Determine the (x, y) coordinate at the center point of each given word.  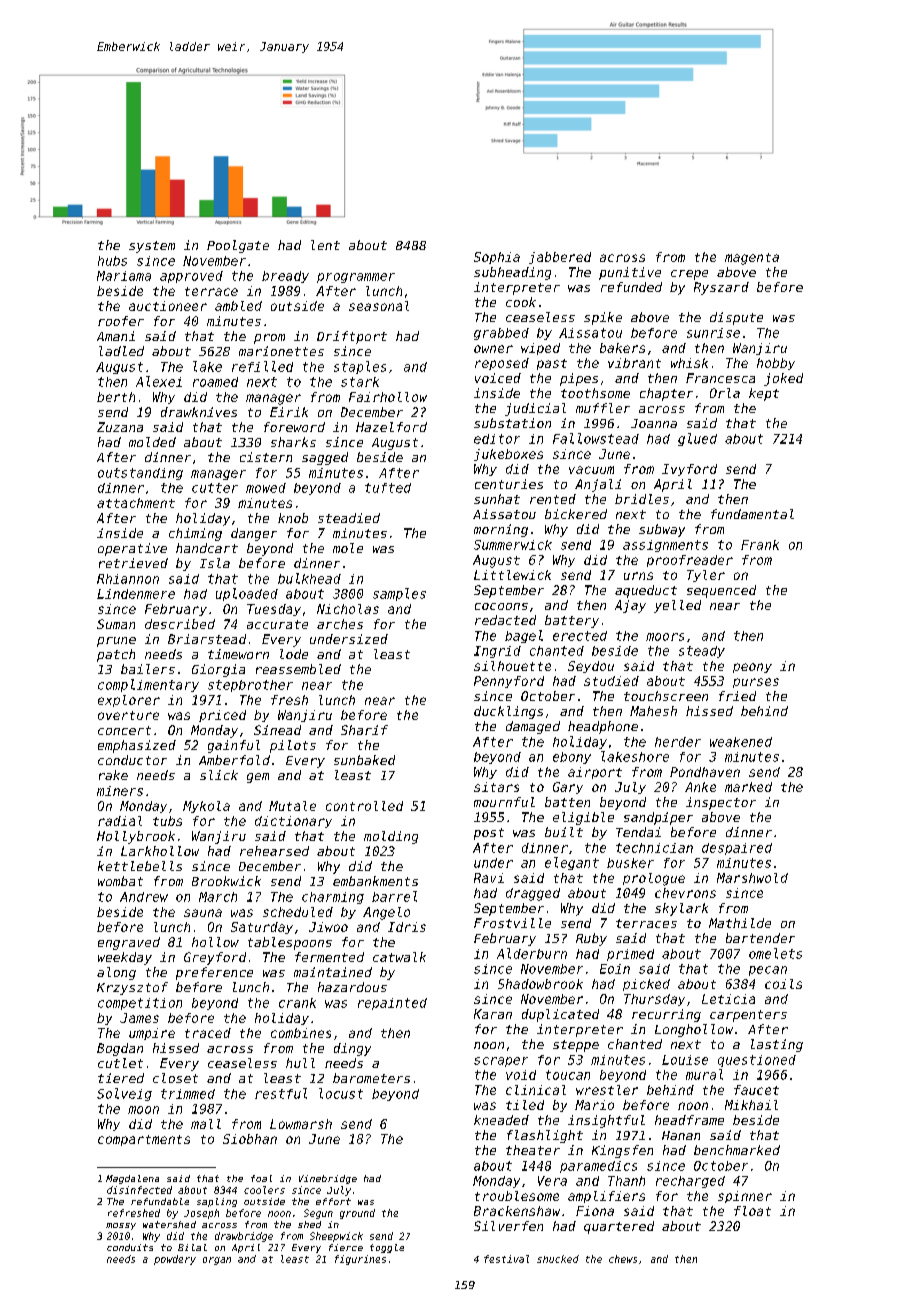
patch (116, 655)
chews (623, 1259)
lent (325, 245)
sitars (496, 787)
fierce (346, 1247)
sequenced (721, 591)
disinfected (139, 1190)
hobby (776, 364)
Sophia (497, 258)
